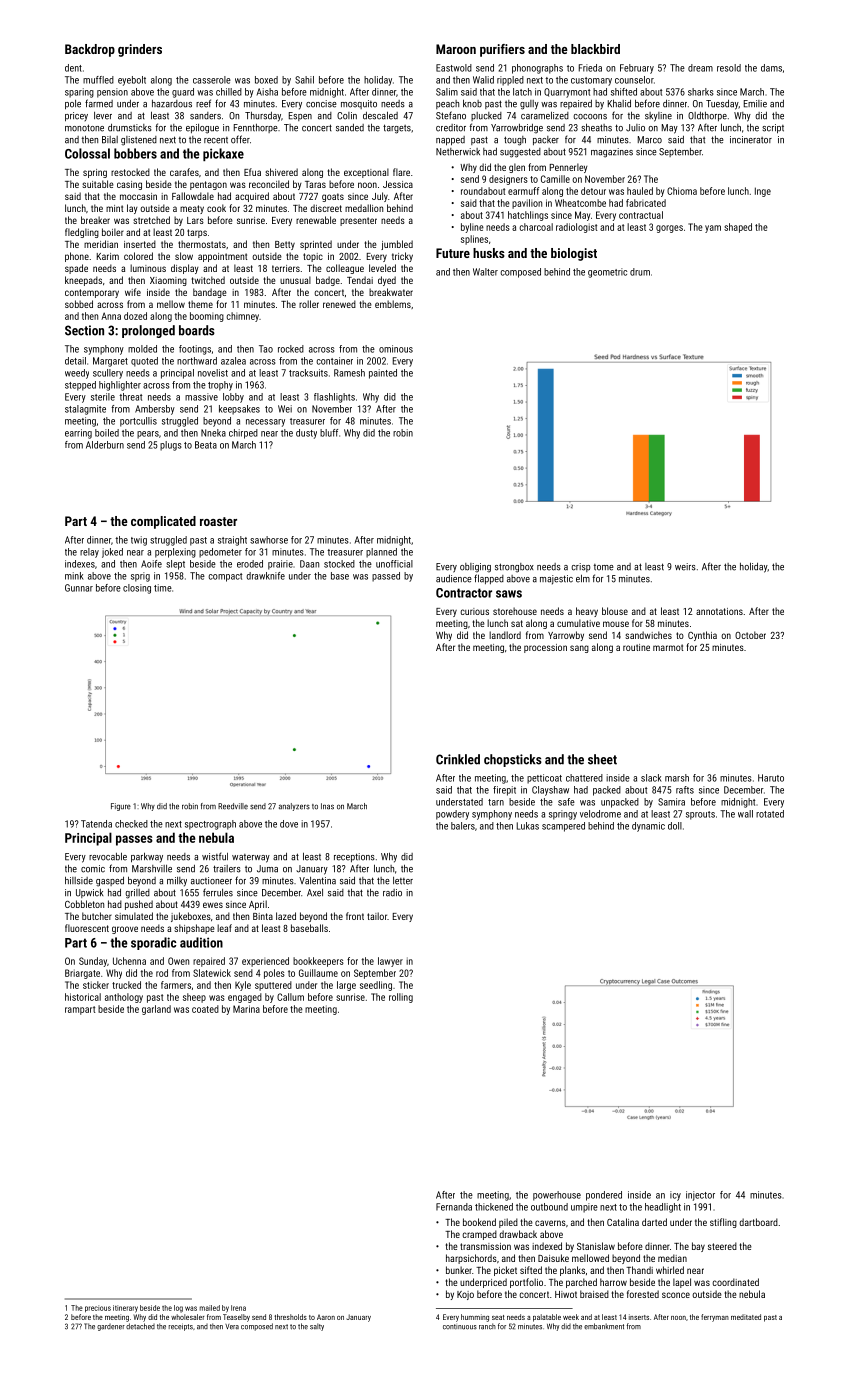 The image size is (849, 1400). Describe the element at coordinates (140, 50) in the page. I see `grinders` at that location.
